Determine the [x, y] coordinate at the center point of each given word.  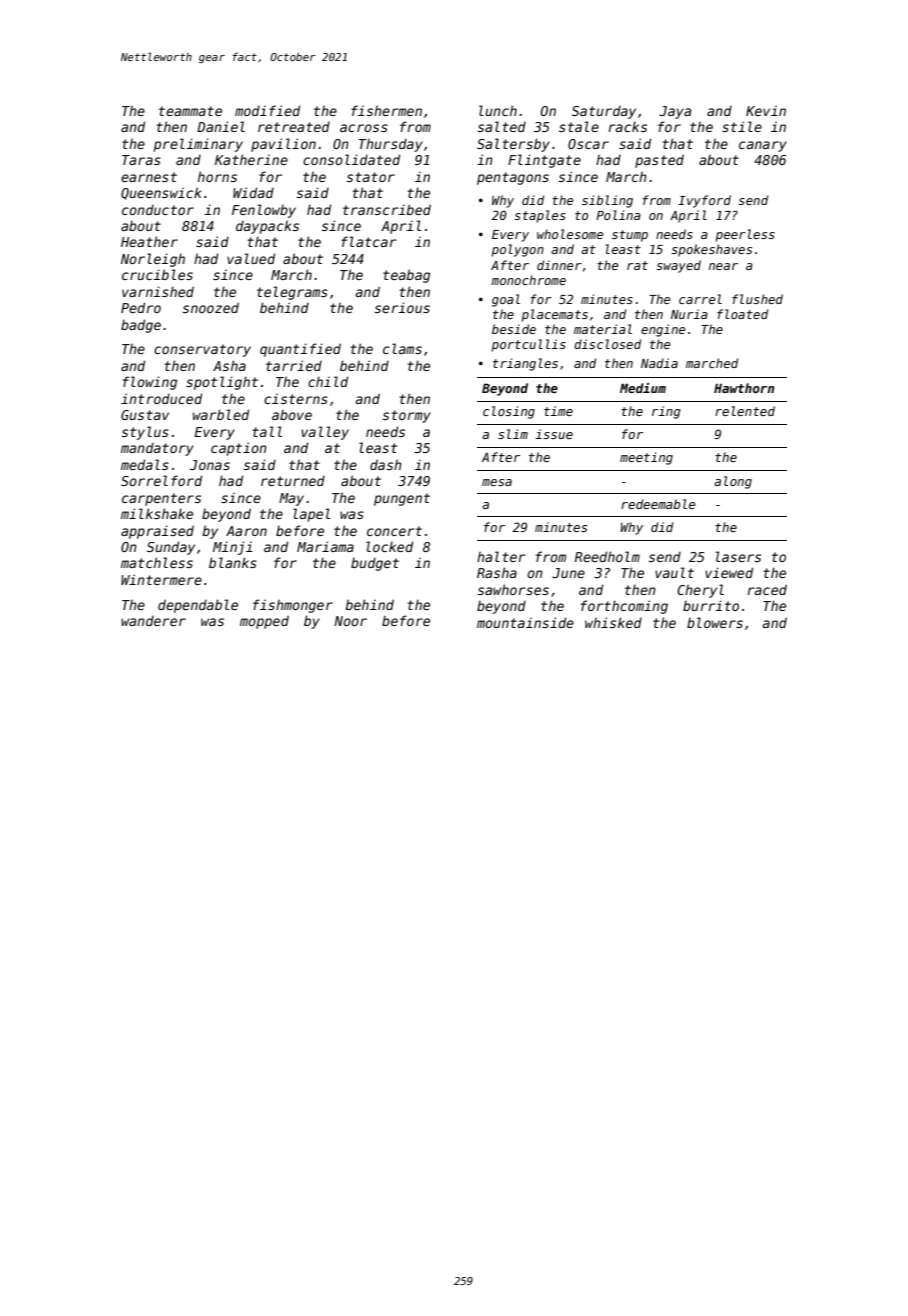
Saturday [604, 112]
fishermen [386, 110]
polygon [517, 250]
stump [630, 236]
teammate [190, 111]
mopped [264, 622]
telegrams [292, 293]
